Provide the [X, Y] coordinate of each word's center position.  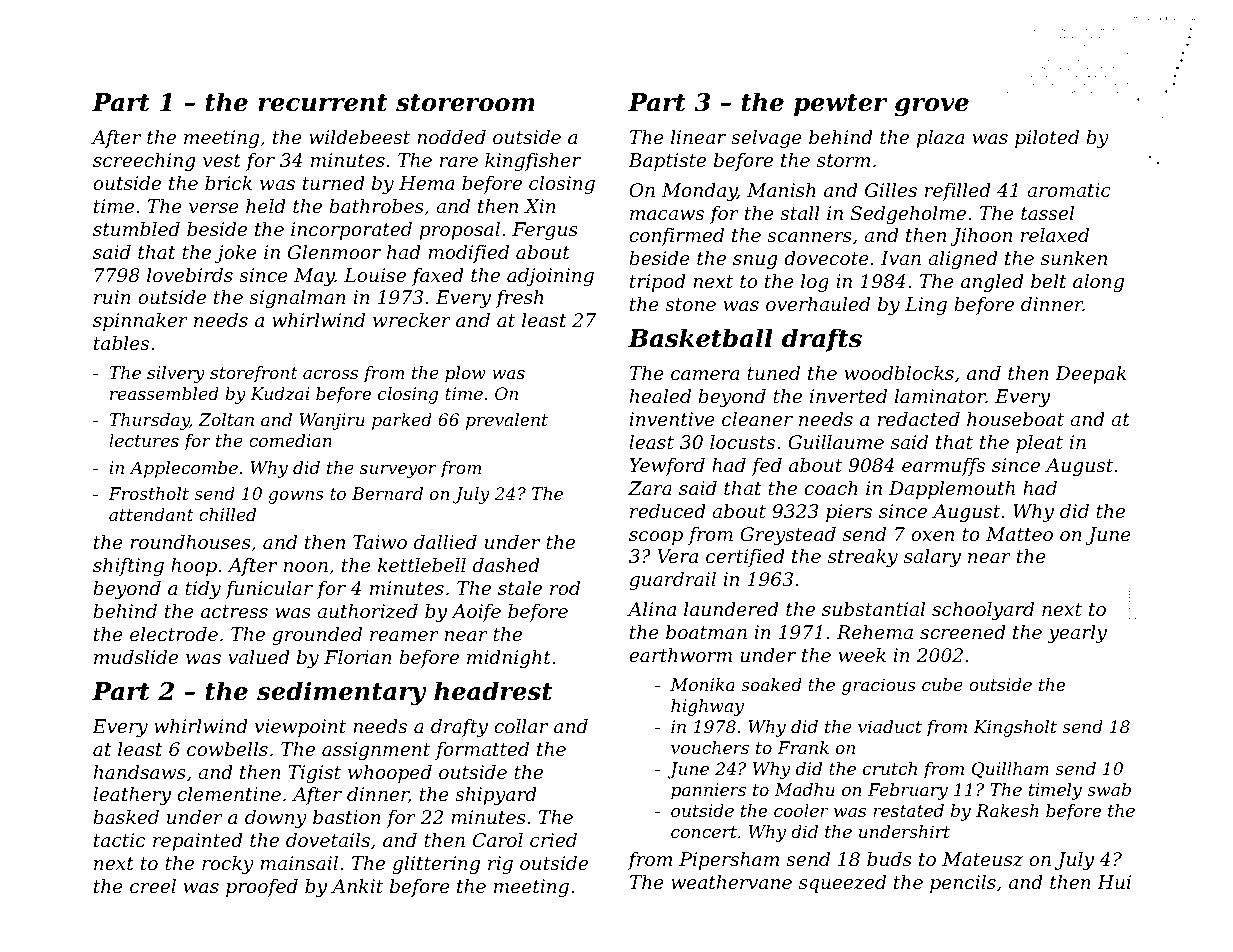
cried [553, 840]
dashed [506, 565]
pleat [1039, 444]
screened [963, 632]
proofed [262, 888]
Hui [1114, 882]
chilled [227, 514]
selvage [766, 139]
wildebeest [359, 137]
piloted [1047, 139]
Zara [650, 488]
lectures [144, 440]
